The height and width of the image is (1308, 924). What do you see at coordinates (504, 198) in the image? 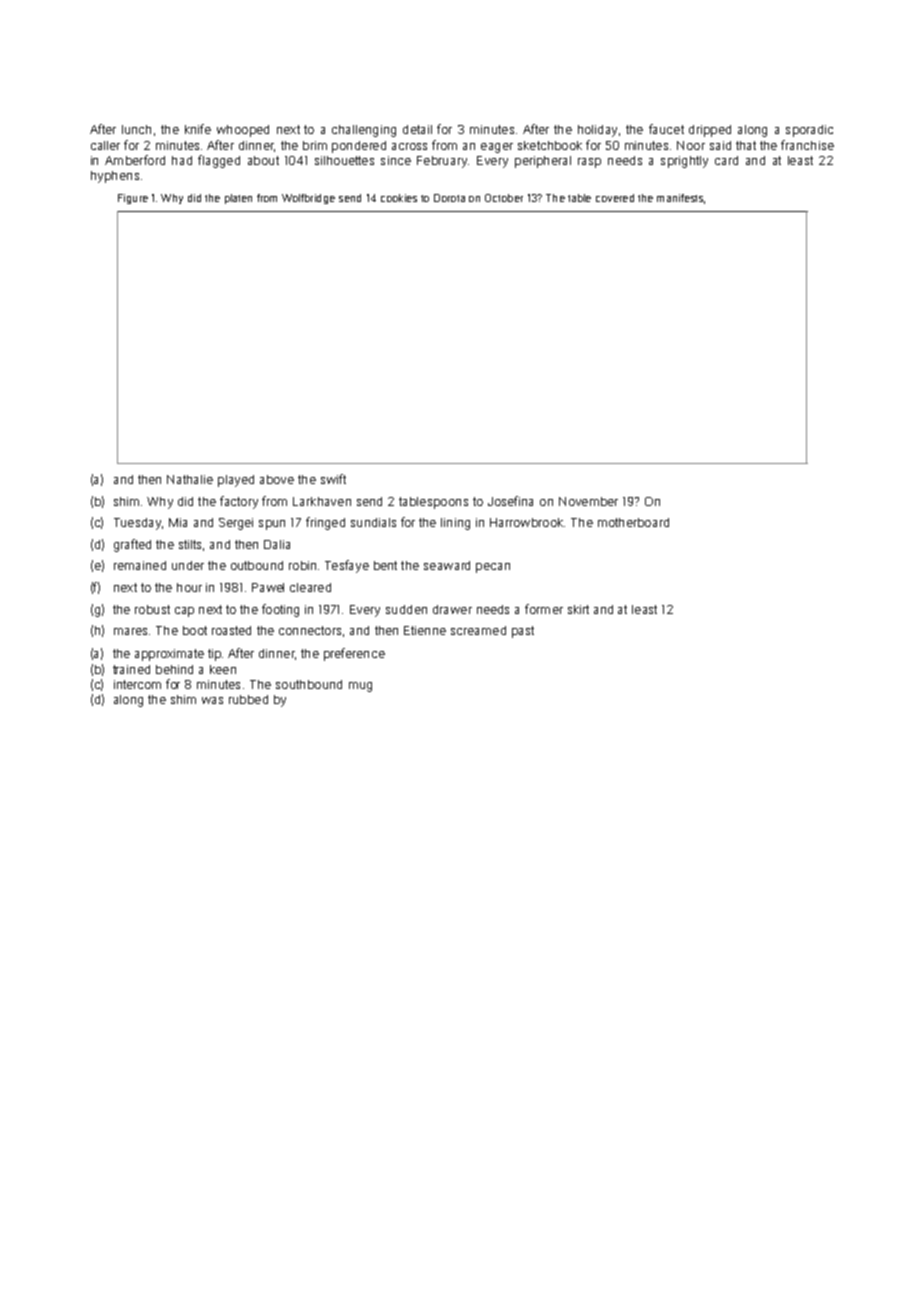
I see `October` at bounding box center [504, 198].
